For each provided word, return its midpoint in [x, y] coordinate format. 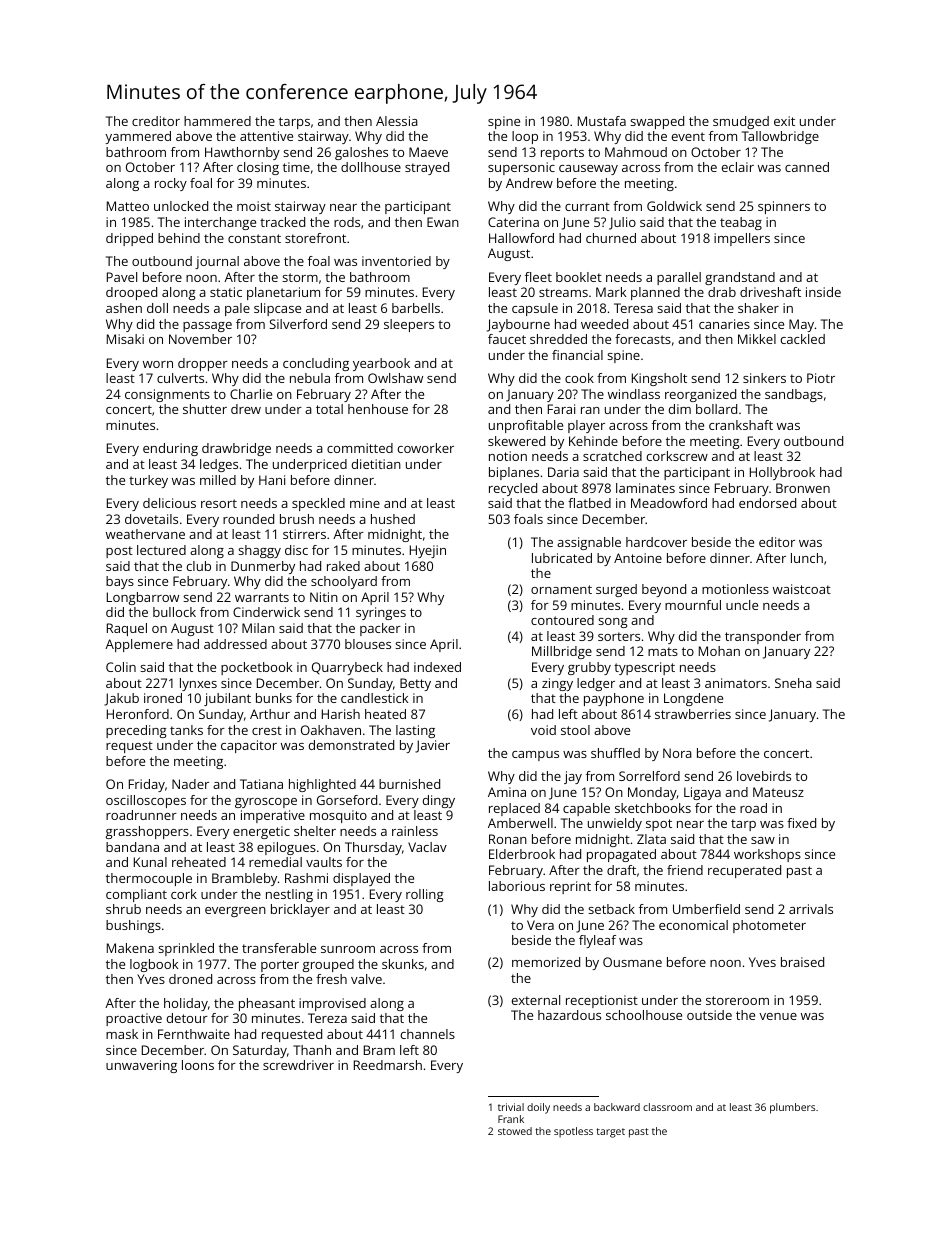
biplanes [514, 473]
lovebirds [764, 776]
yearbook [381, 364]
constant [254, 238]
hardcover [656, 542]
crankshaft [741, 425]
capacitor [249, 746]
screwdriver [298, 1065]
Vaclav [427, 847]
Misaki [125, 339]
